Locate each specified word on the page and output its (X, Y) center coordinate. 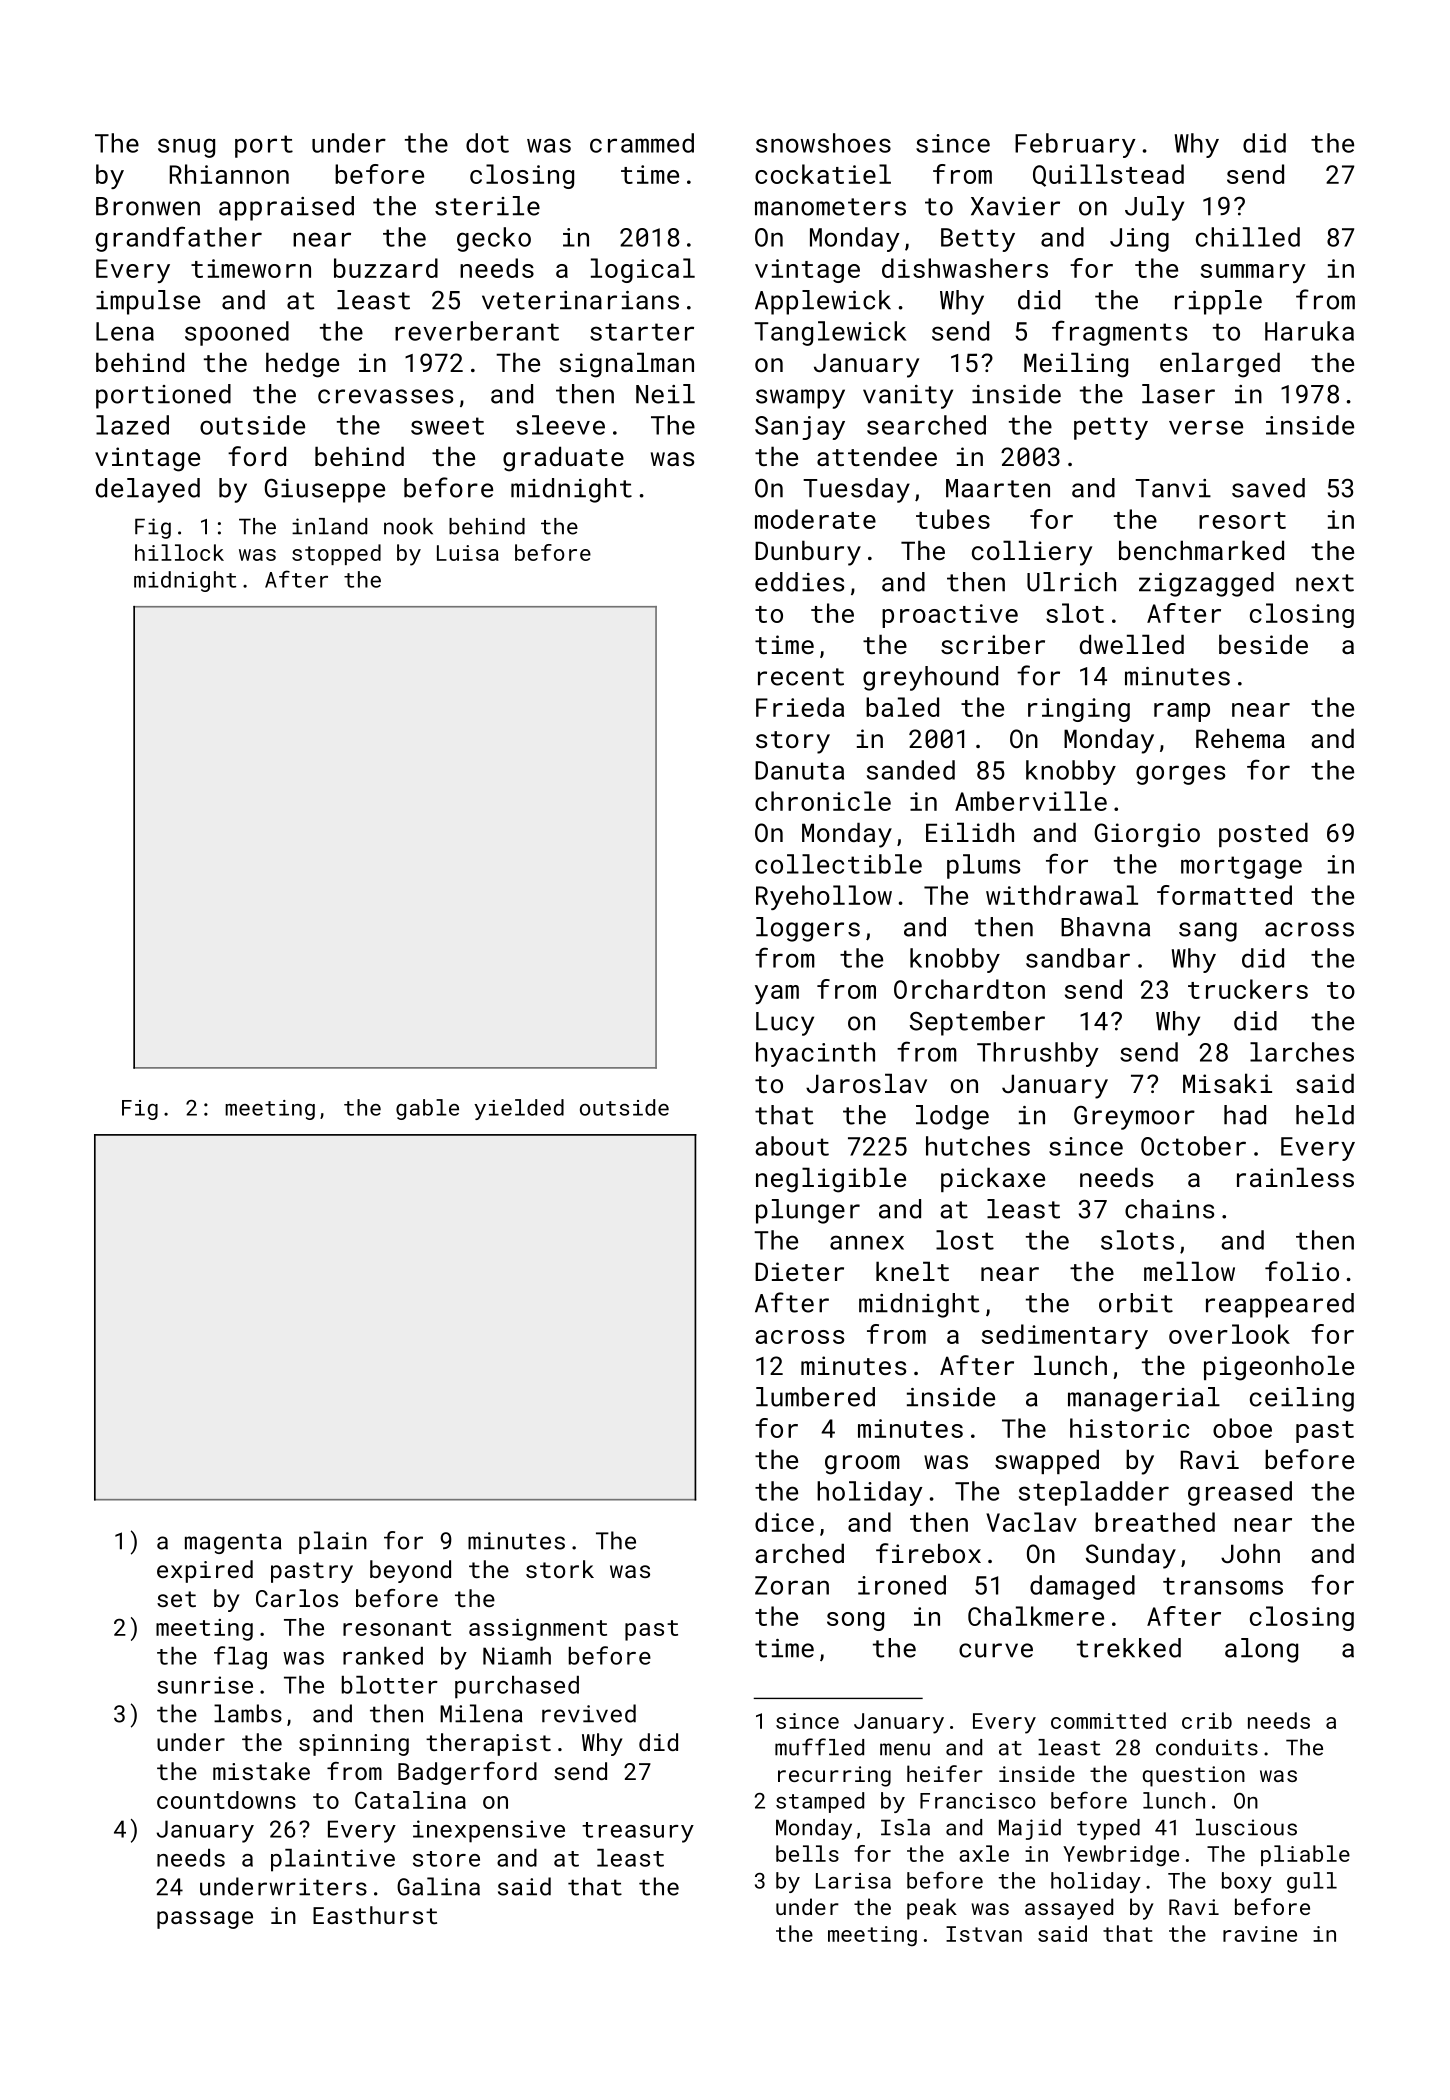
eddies (799, 582)
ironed (902, 1585)
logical (643, 270)
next (1325, 583)
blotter (390, 1685)
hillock (179, 552)
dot (487, 143)
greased (1240, 1493)
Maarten (998, 488)
